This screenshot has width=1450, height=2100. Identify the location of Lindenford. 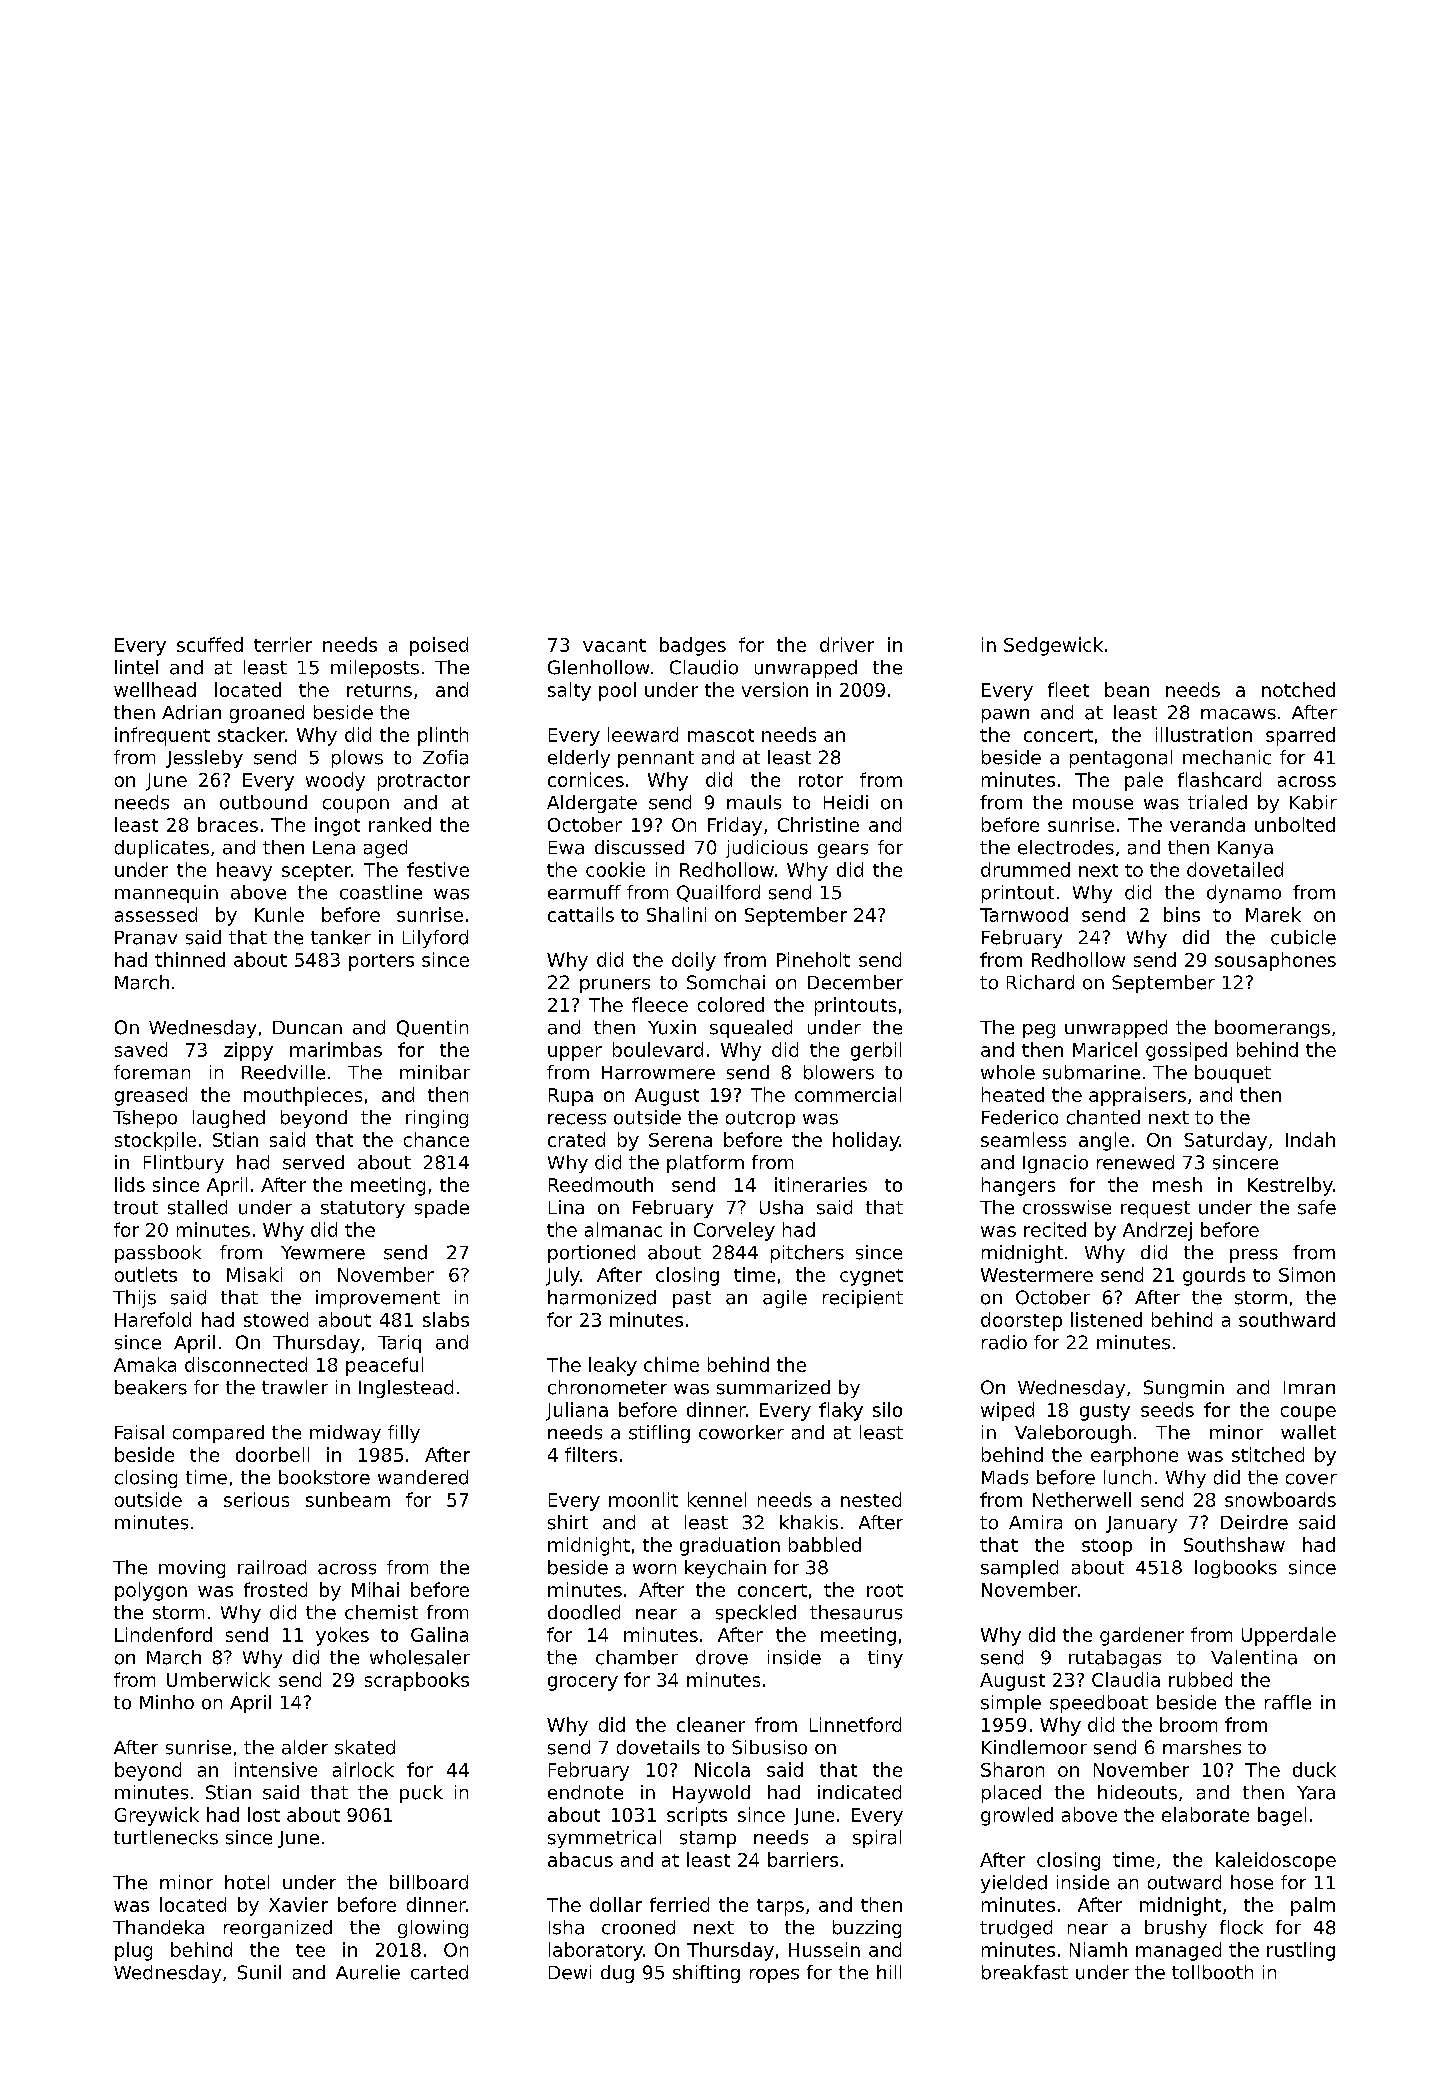
(163, 1634).
